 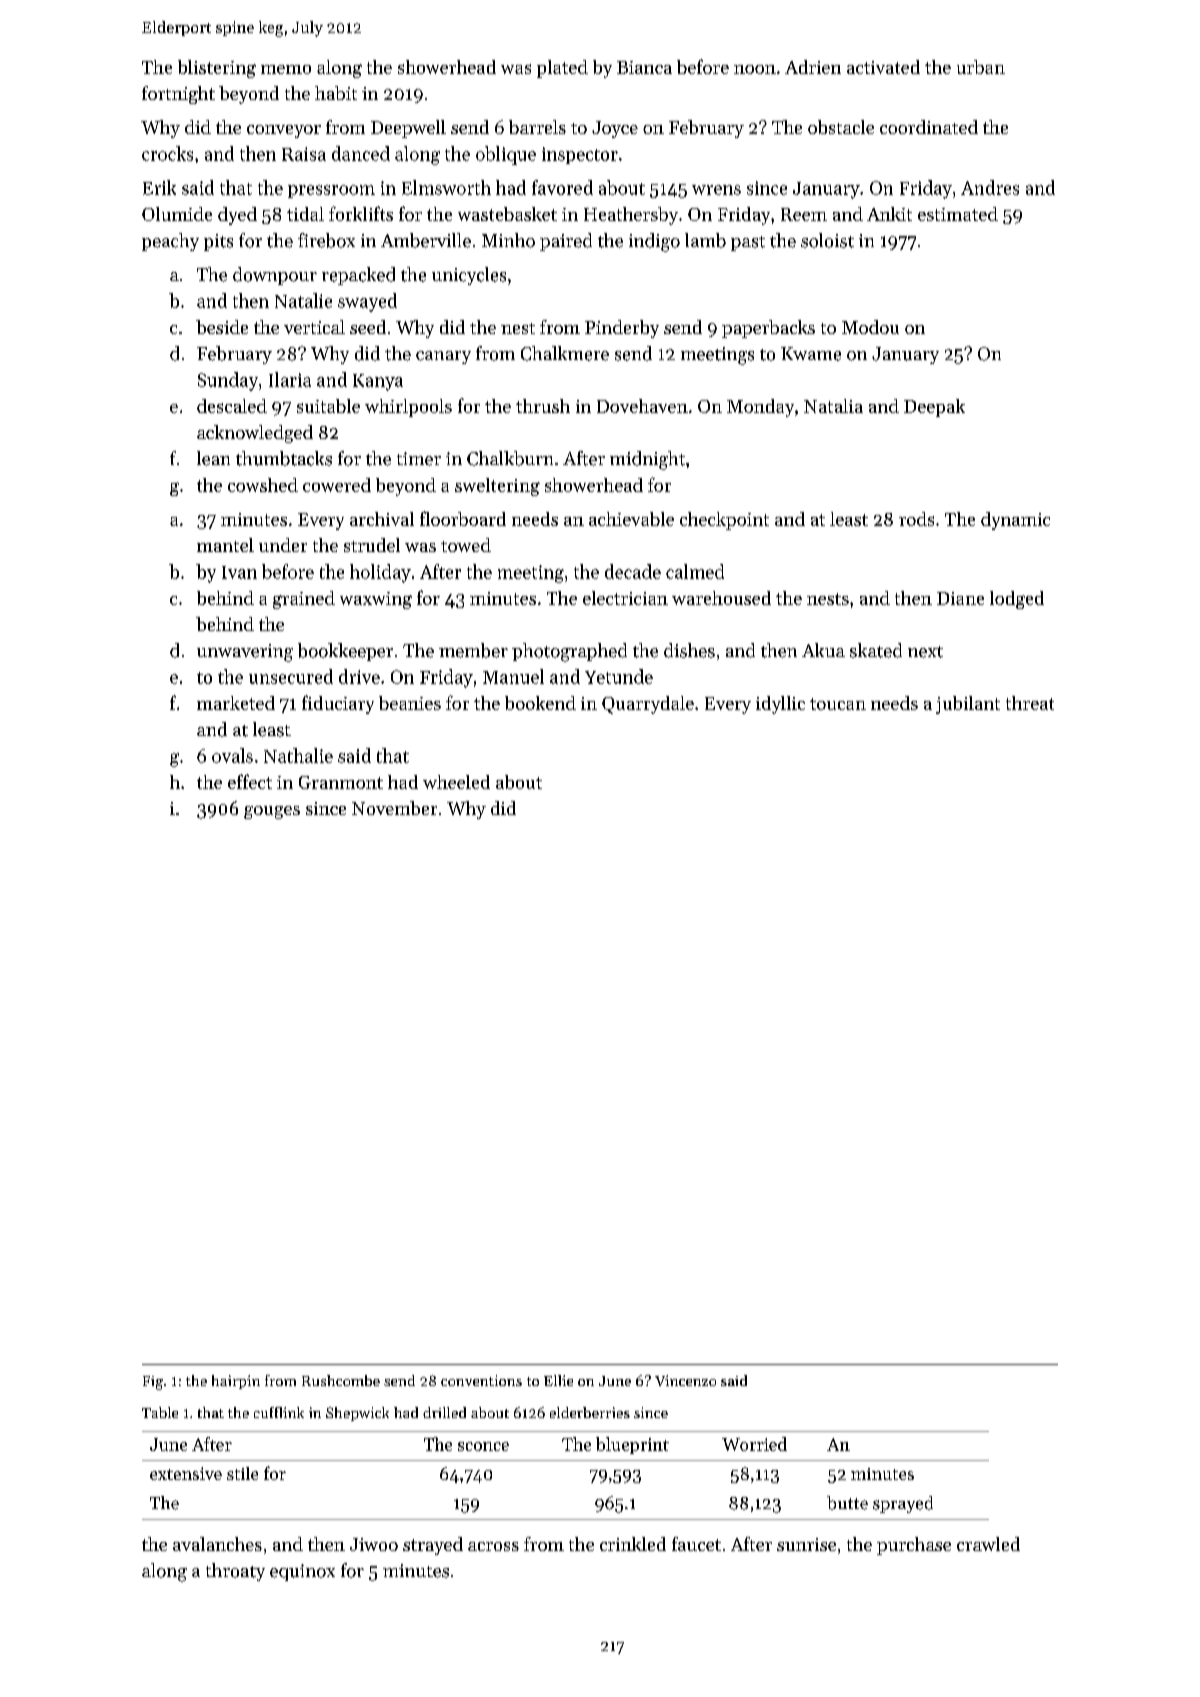 What do you see at coordinates (754, 1444) in the screenshot?
I see `Worried` at bounding box center [754, 1444].
